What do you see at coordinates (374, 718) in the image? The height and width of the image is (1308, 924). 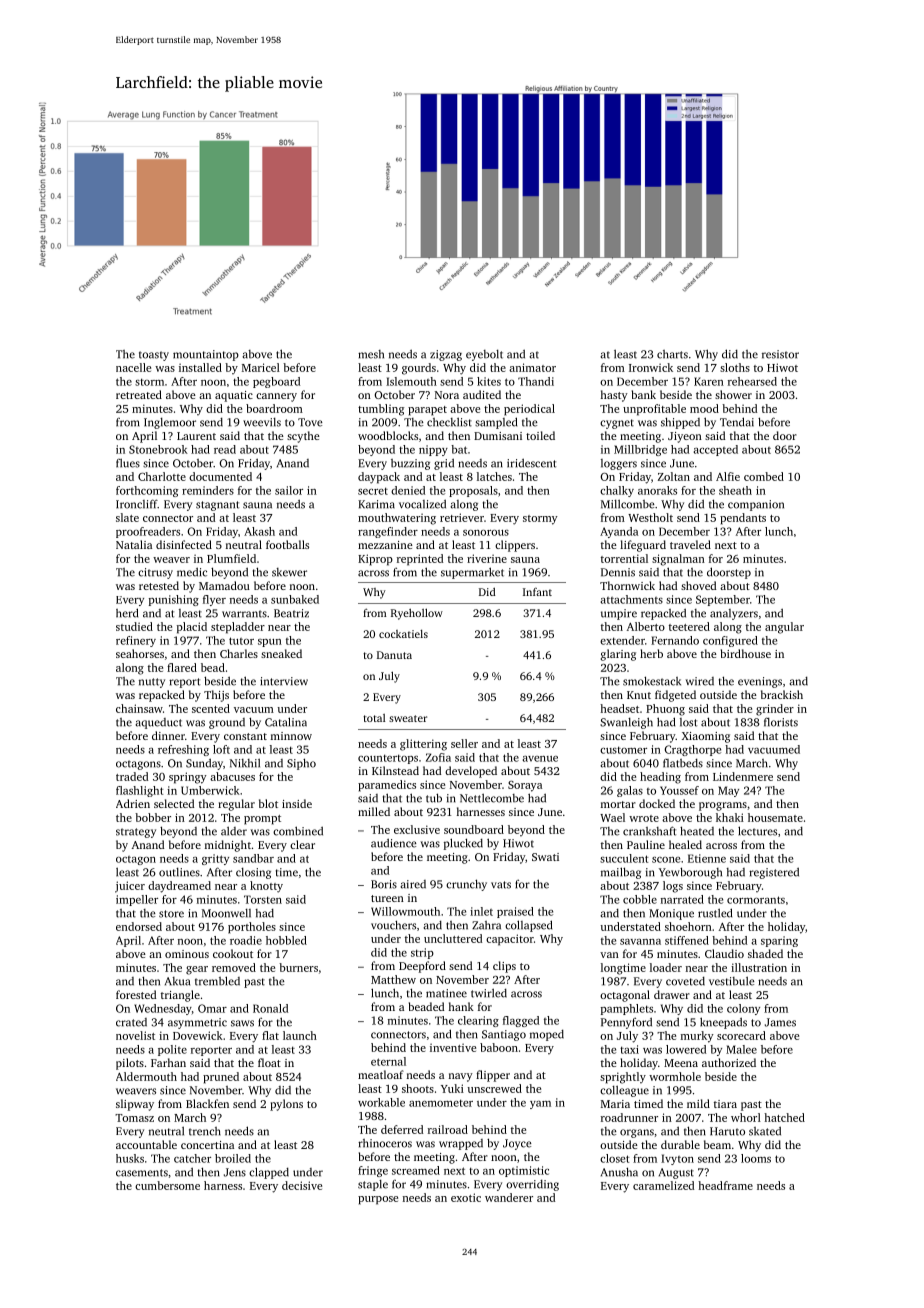 I see `total` at bounding box center [374, 718].
